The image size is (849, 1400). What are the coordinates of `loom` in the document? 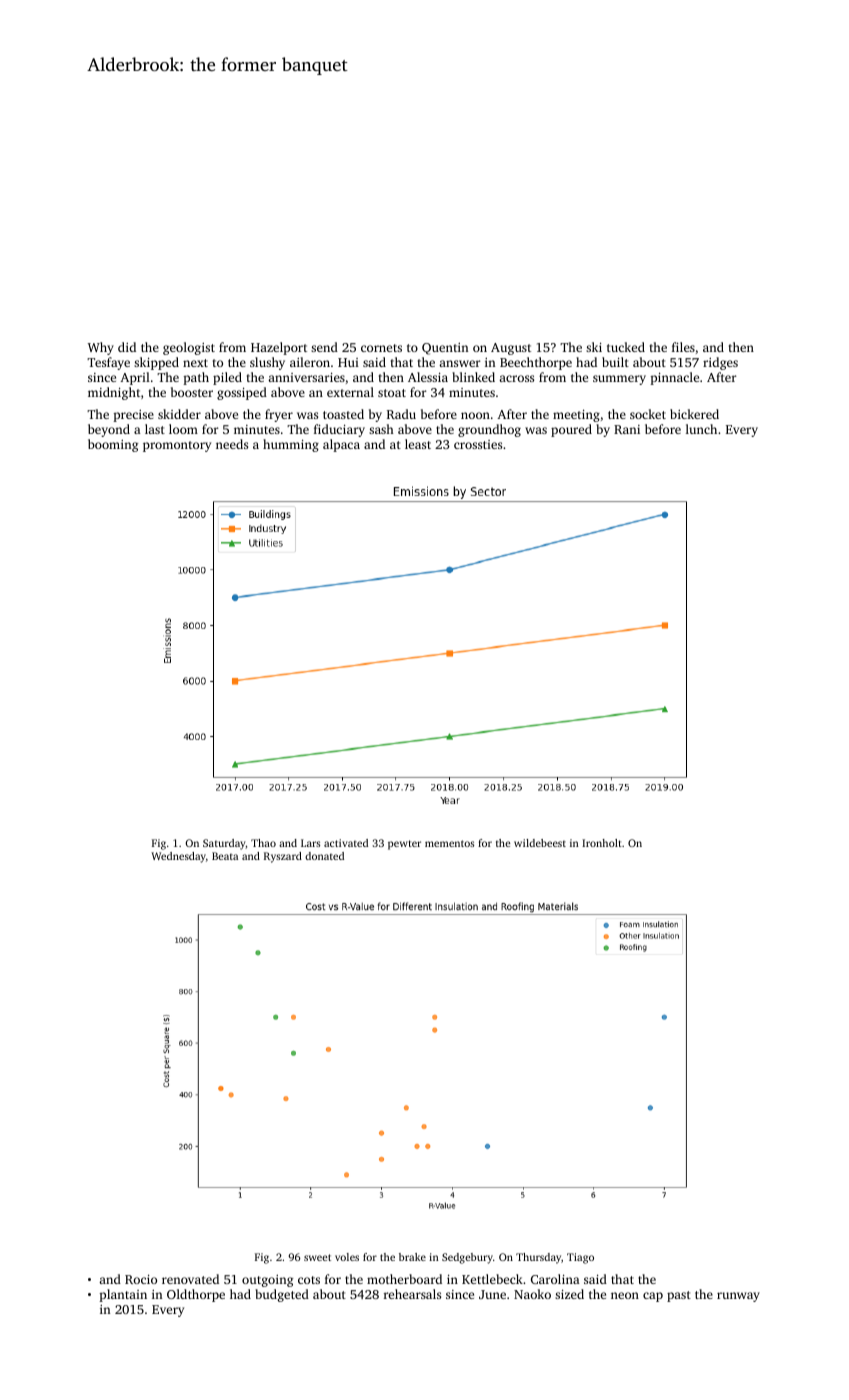 It's located at (183, 429).
